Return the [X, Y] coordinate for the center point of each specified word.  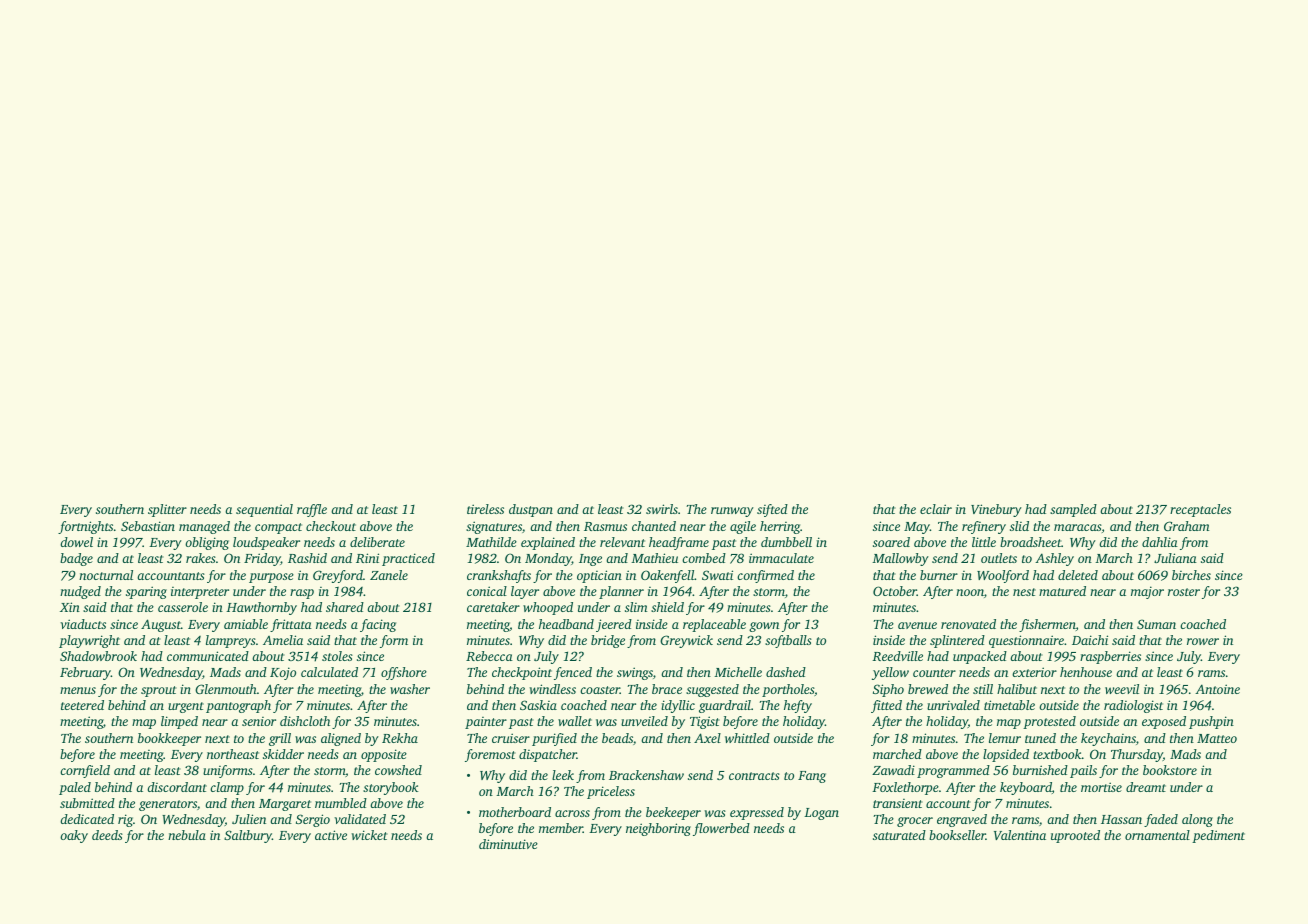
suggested [712, 690]
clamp [227, 788]
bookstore [1170, 770]
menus [78, 690]
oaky [74, 836]
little [984, 542]
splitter [167, 510]
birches [1191, 575]
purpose [271, 578]
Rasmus [605, 526]
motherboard [515, 812]
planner [621, 592]
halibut [1017, 689]
